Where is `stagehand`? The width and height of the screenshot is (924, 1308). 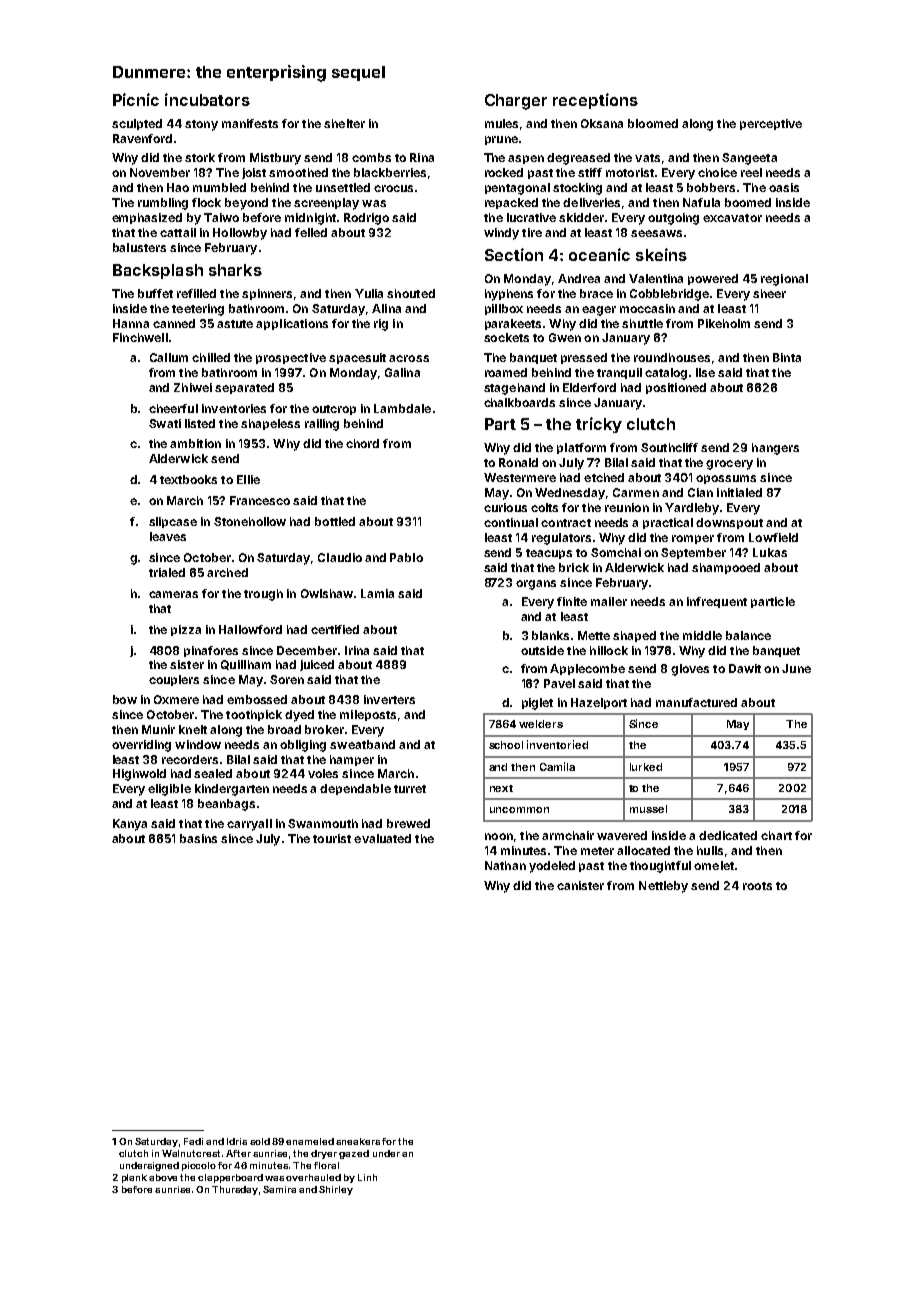 stagehand is located at coordinates (514, 389).
